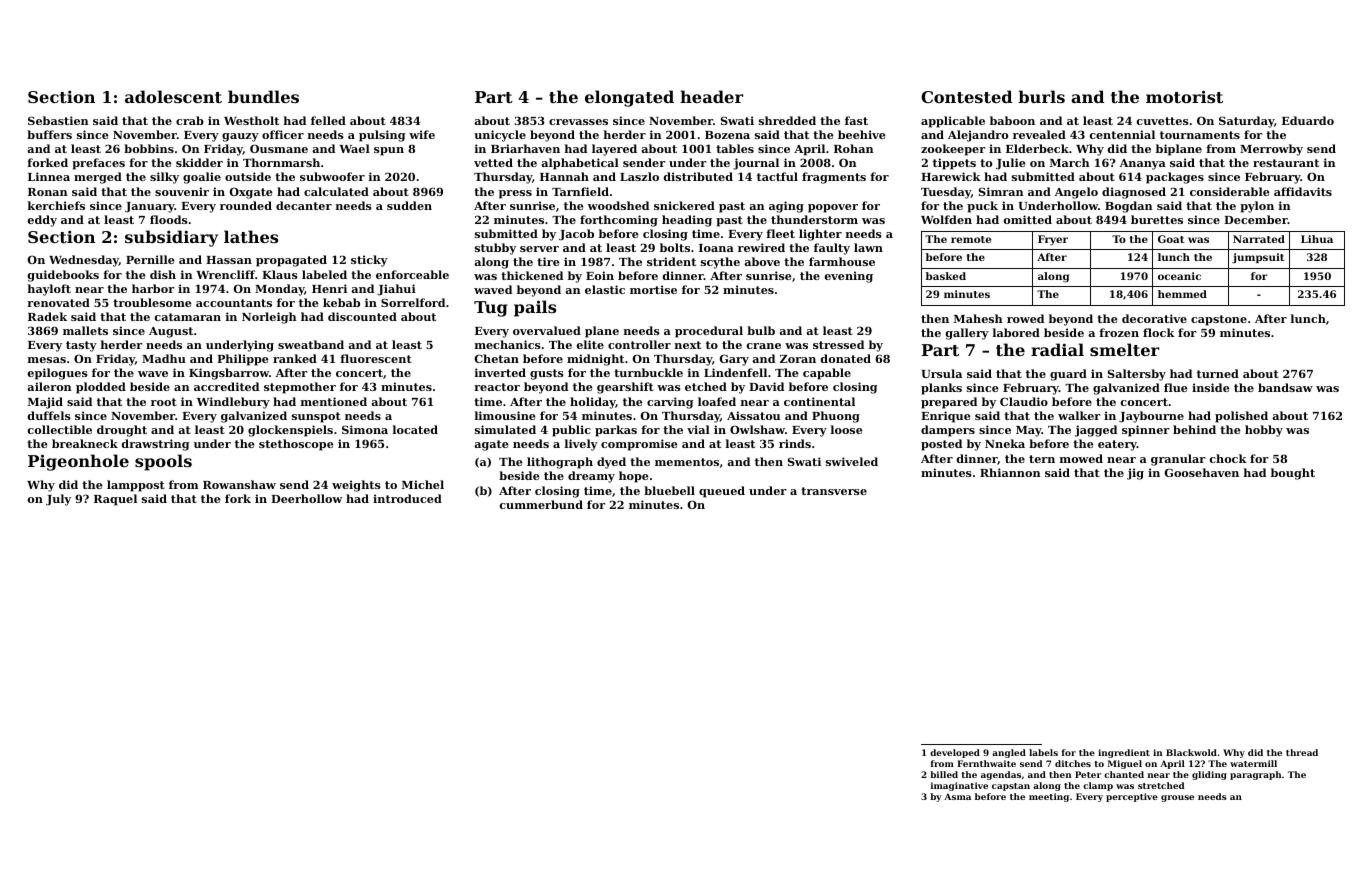 The image size is (1372, 887). Describe the element at coordinates (1293, 474) in the screenshot. I see `bought` at that location.
